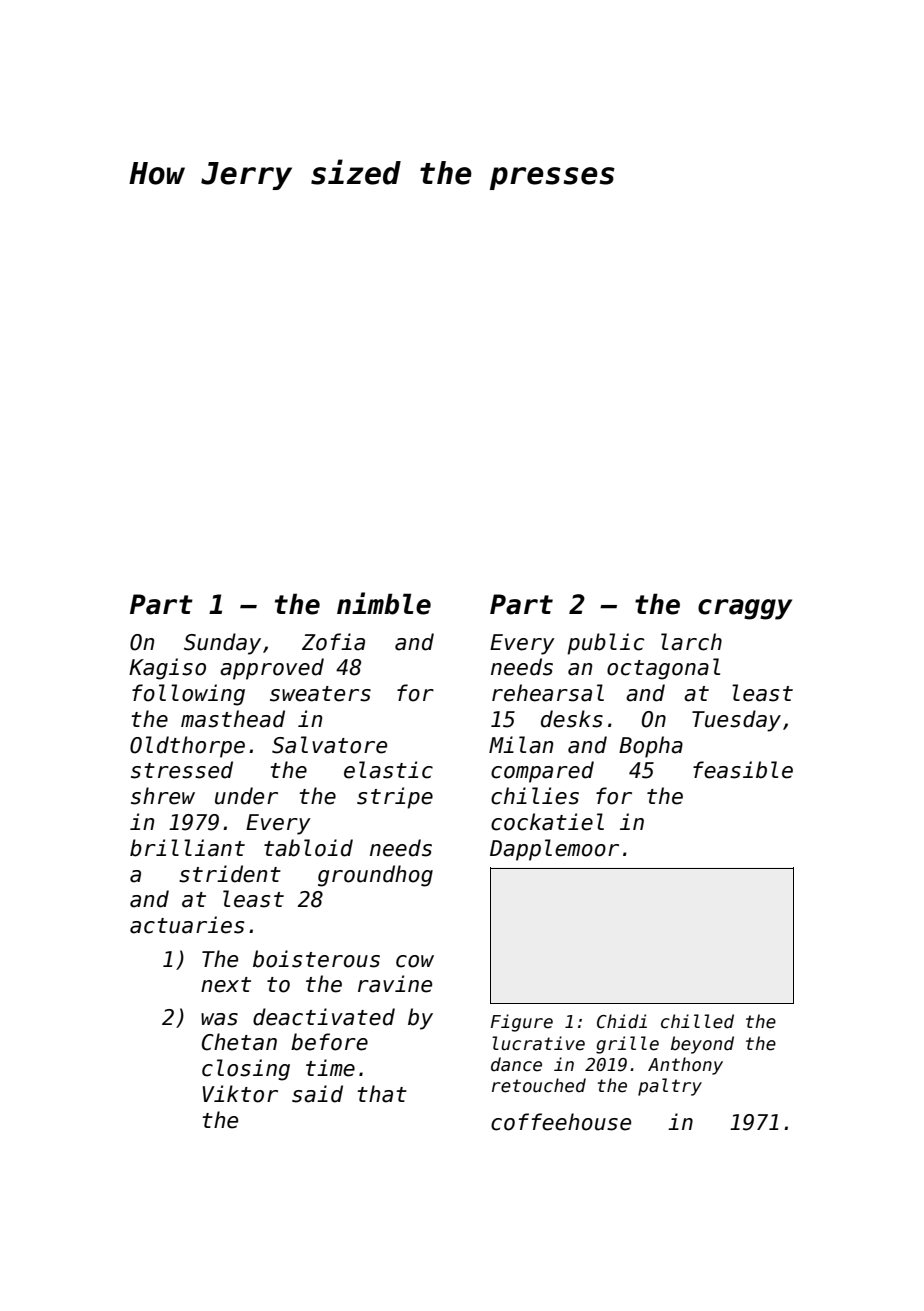 This document has width=924, height=1311. Describe the element at coordinates (187, 848) in the document. I see `brilliant` at that location.
